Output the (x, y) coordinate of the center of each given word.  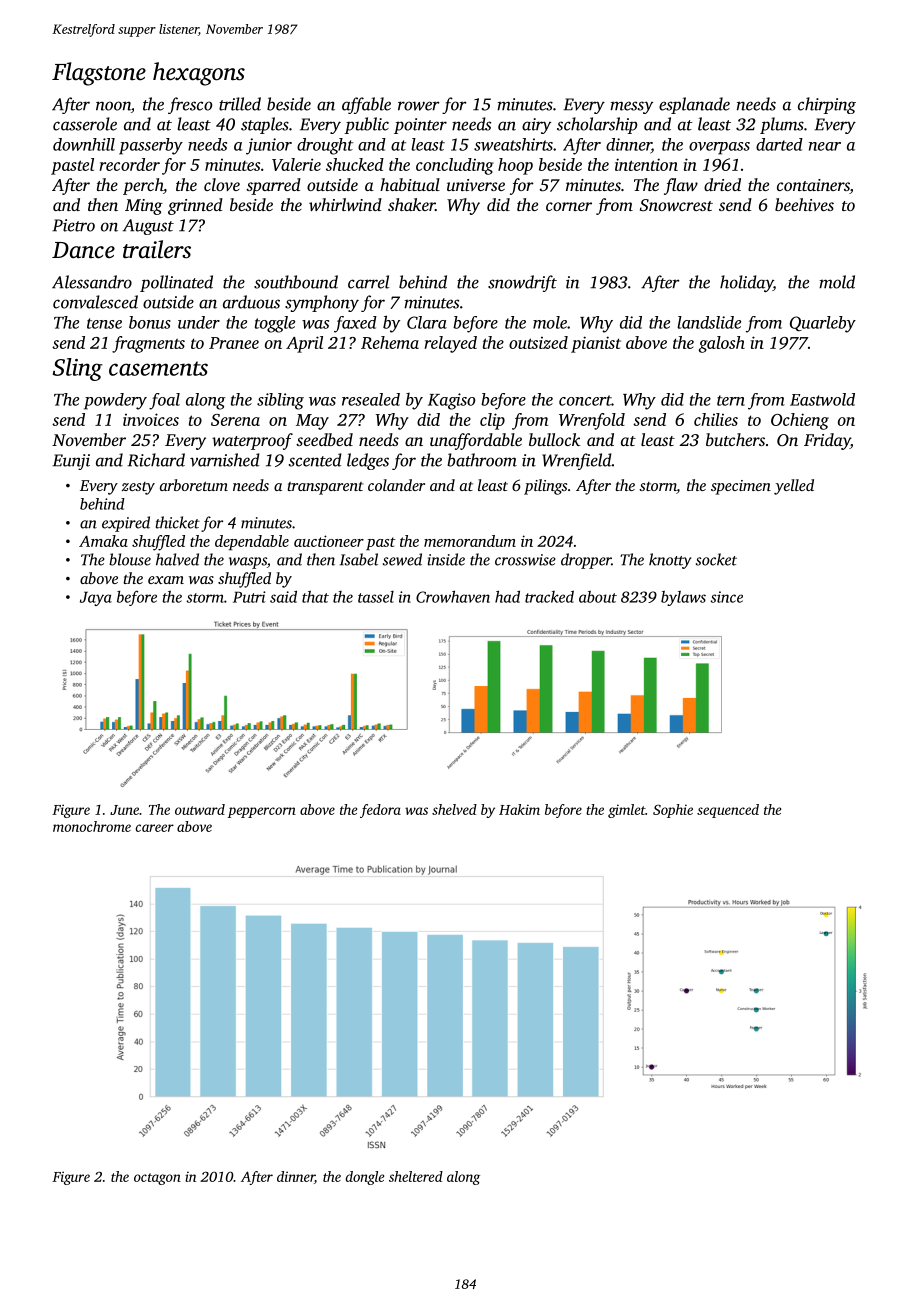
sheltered (416, 1176)
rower (419, 106)
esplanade (694, 105)
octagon (157, 1179)
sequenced (728, 811)
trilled (240, 104)
